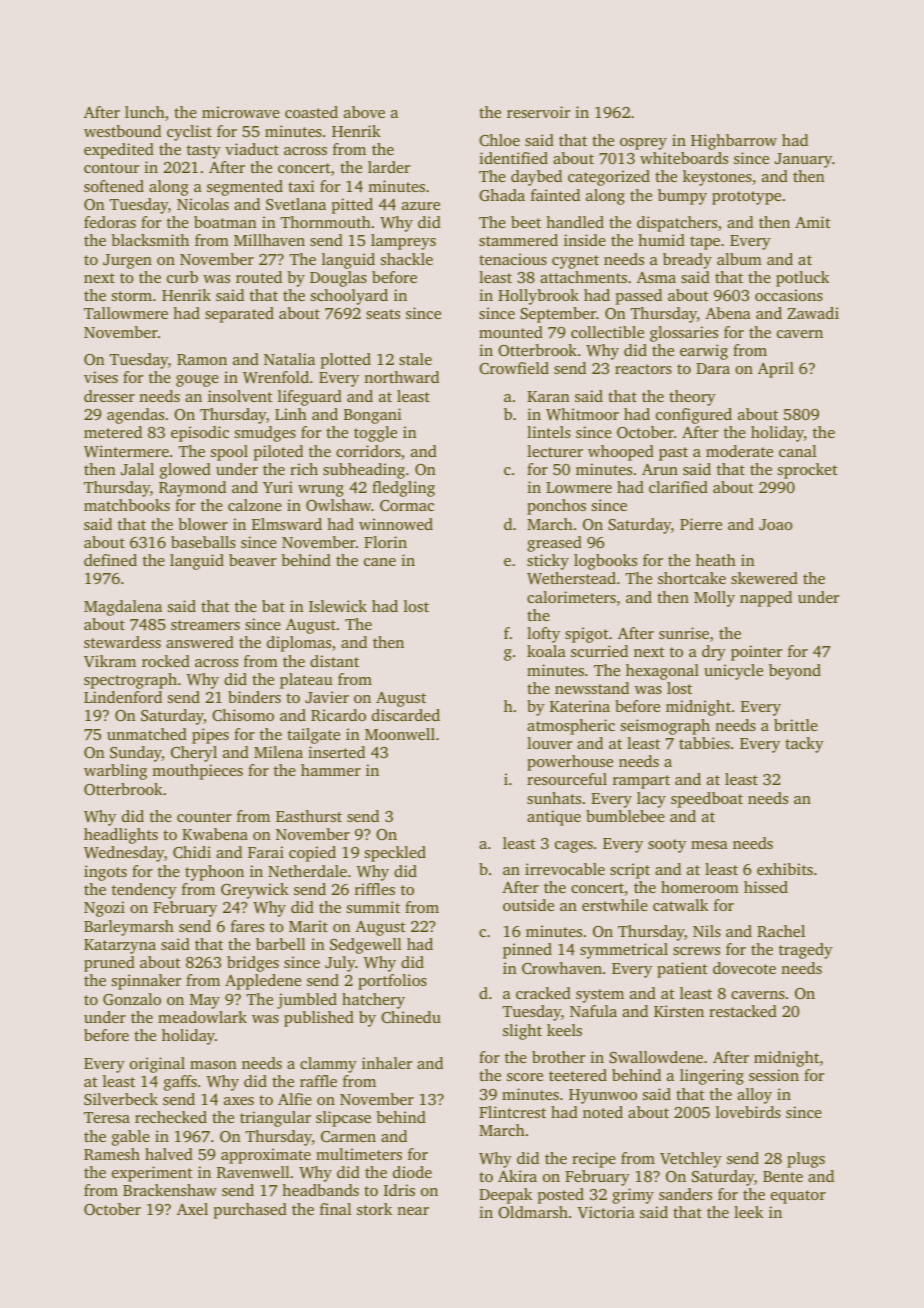 The height and width of the page is (1308, 924). What do you see at coordinates (701, 524) in the page?
I see `Pierre` at bounding box center [701, 524].
